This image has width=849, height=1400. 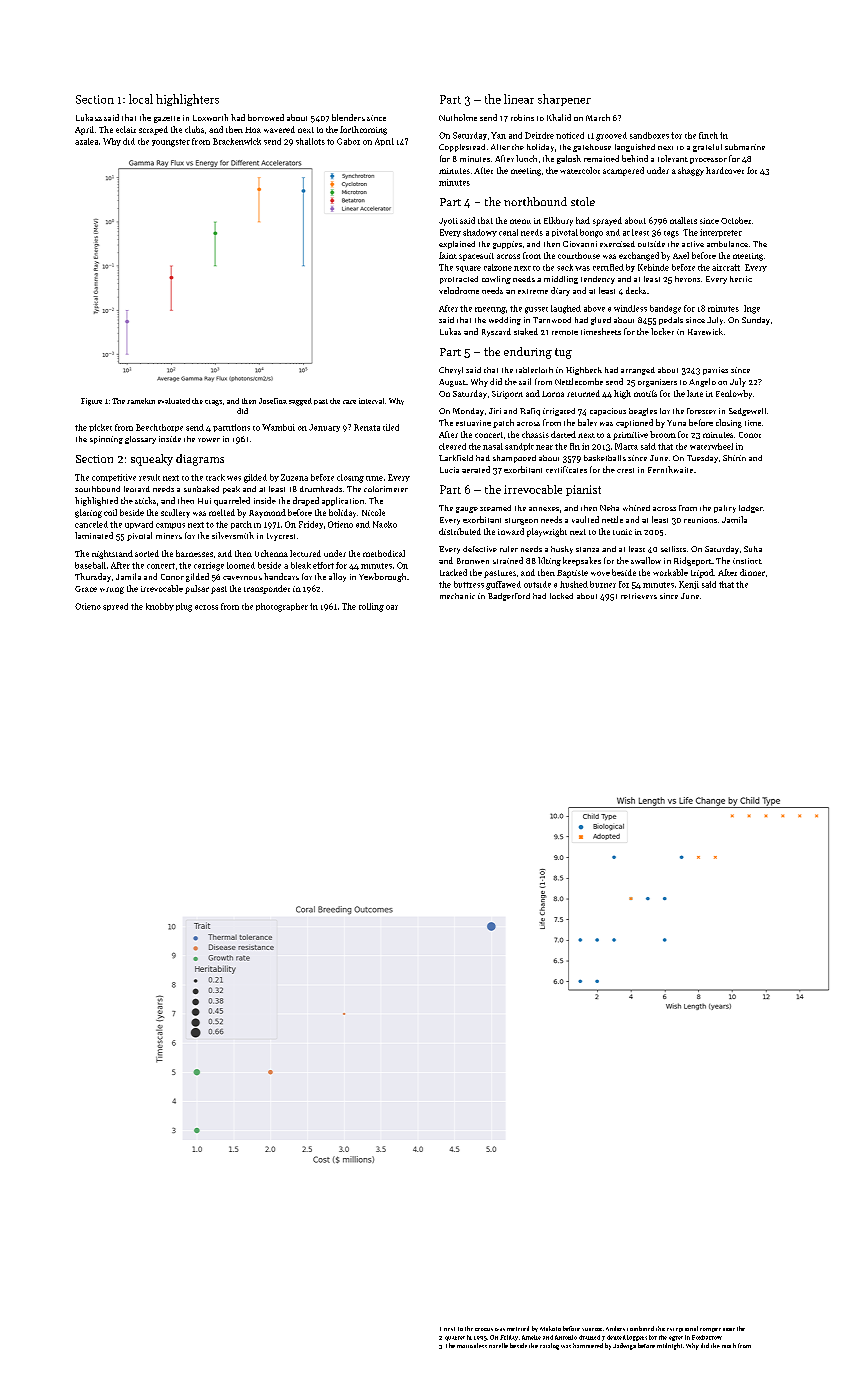 I want to click on plug, so click(x=184, y=607).
